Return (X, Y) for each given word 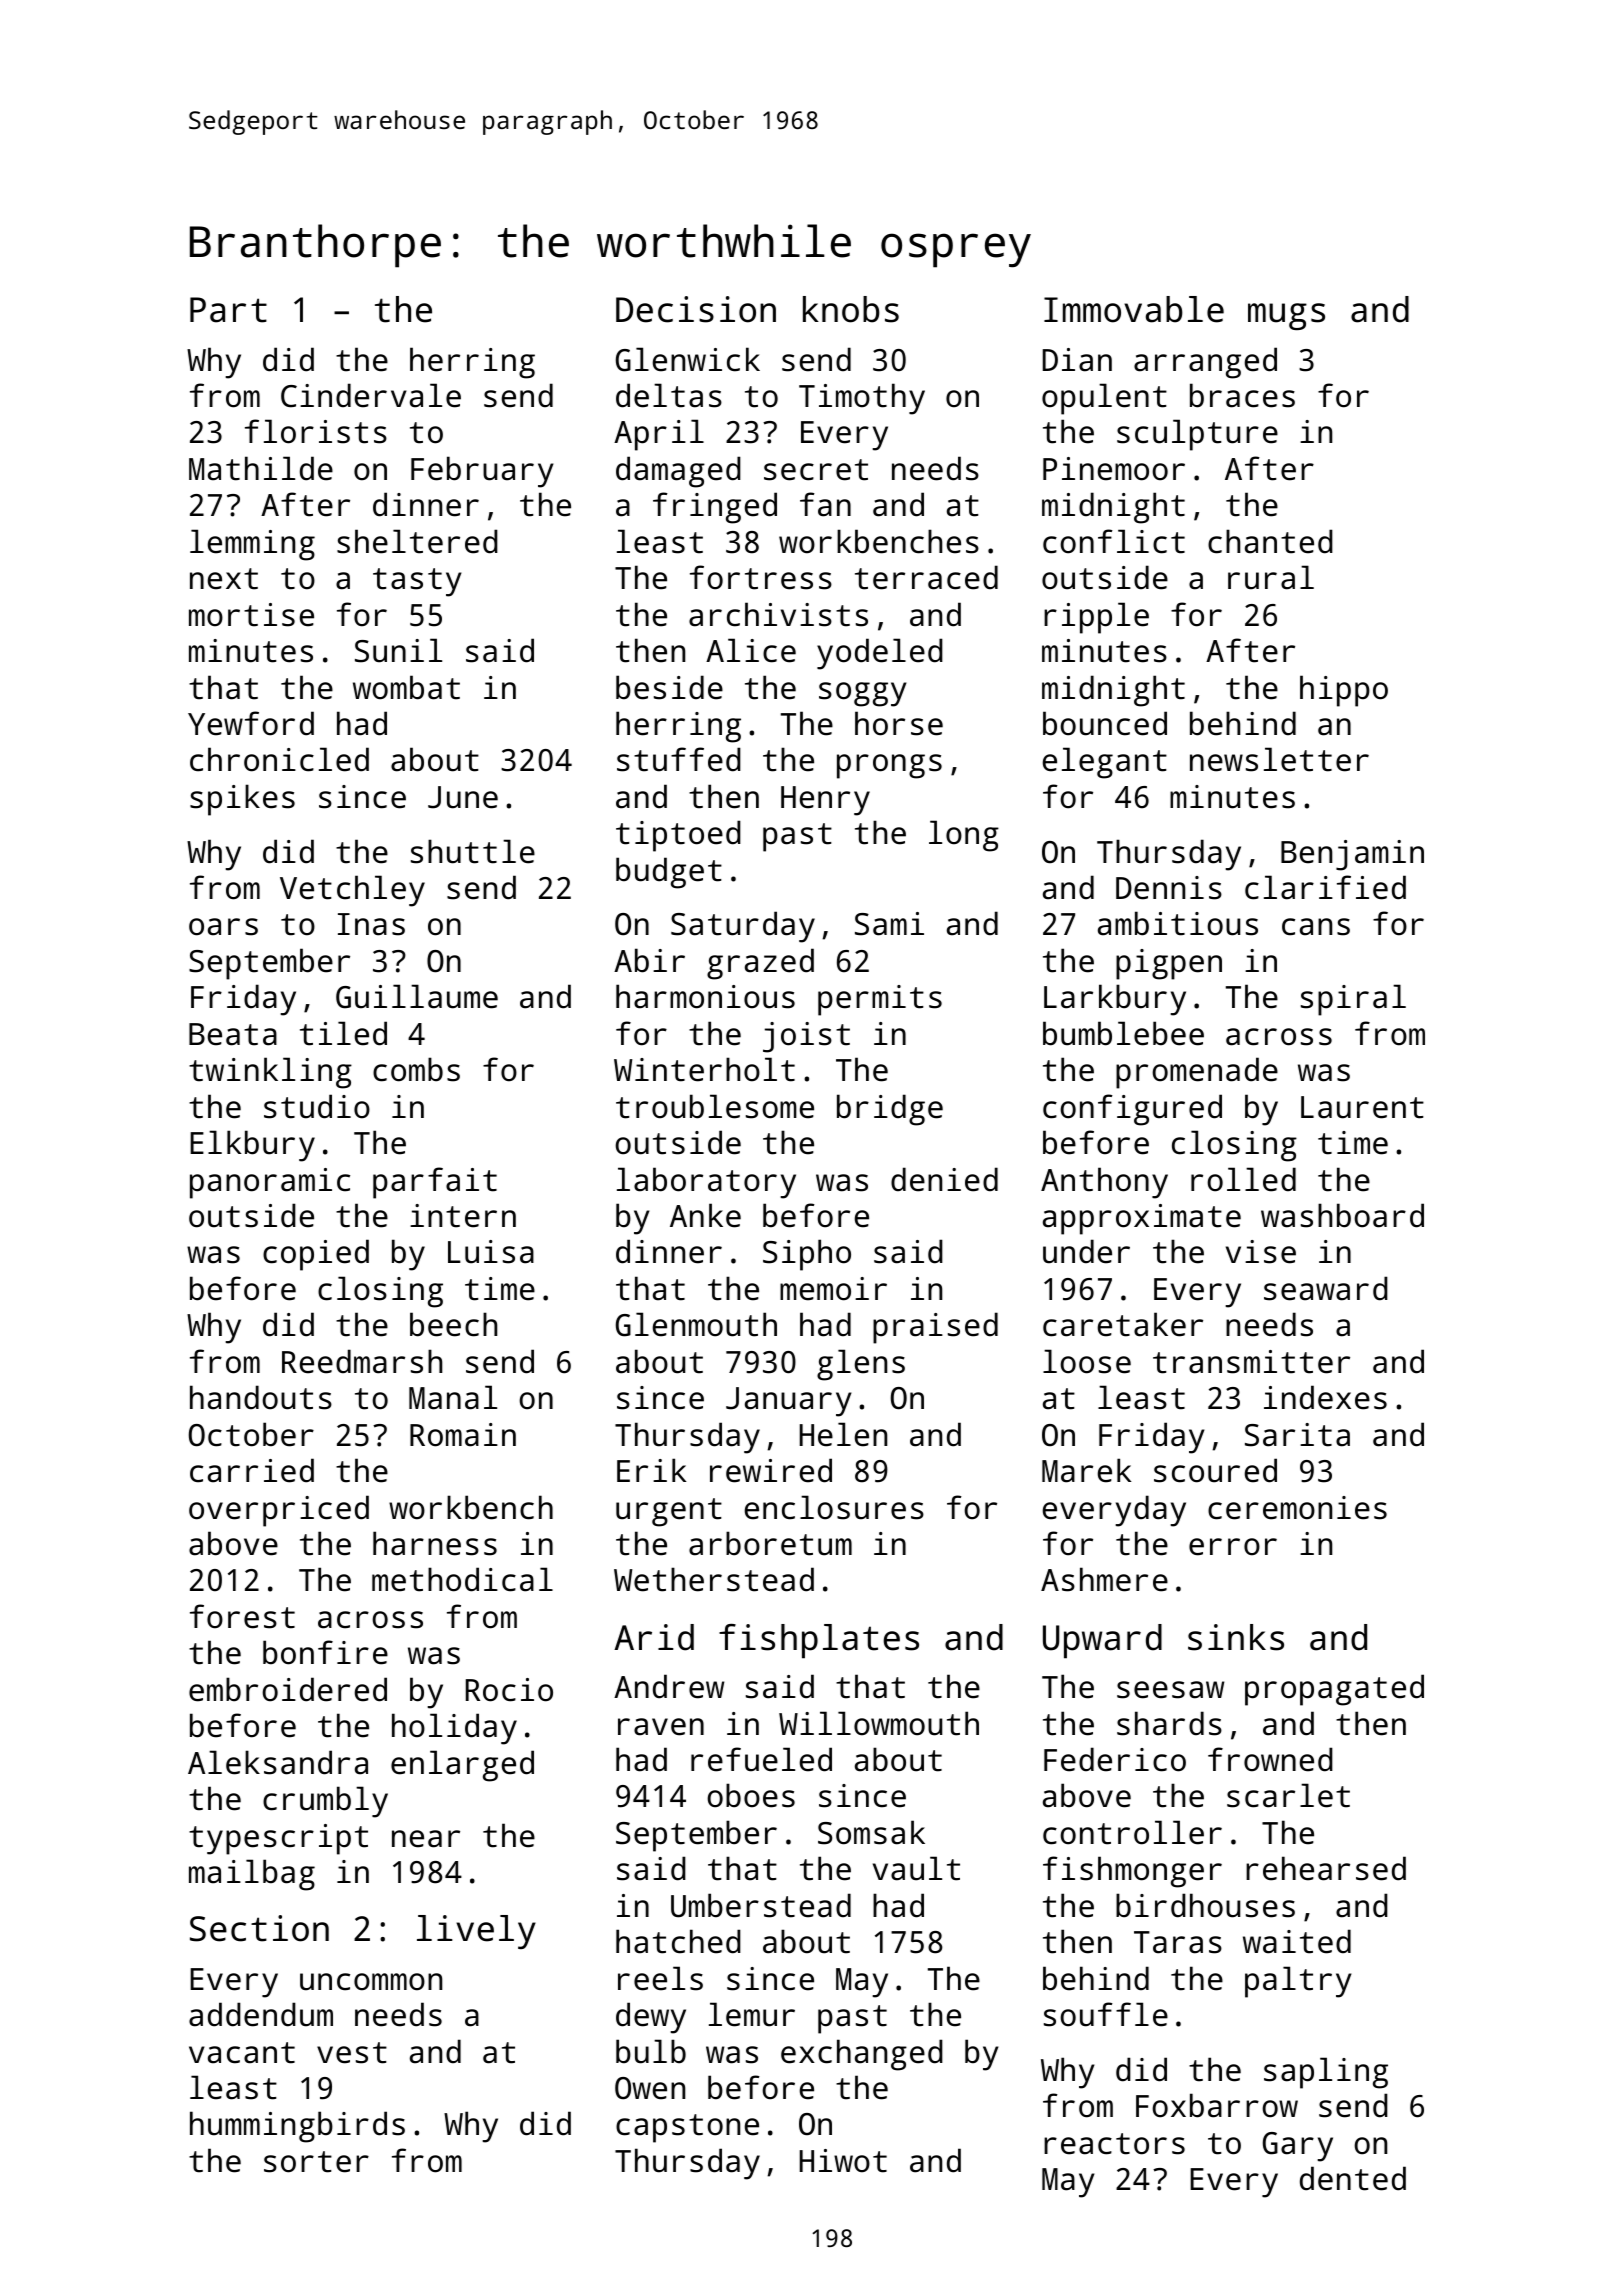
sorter (316, 2162)
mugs (1286, 316)
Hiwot (843, 2161)
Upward (1102, 1641)
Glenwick (688, 359)
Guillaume (417, 996)
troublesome (715, 1106)
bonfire (325, 1652)
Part (228, 310)
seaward (1326, 1288)
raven (661, 1727)
